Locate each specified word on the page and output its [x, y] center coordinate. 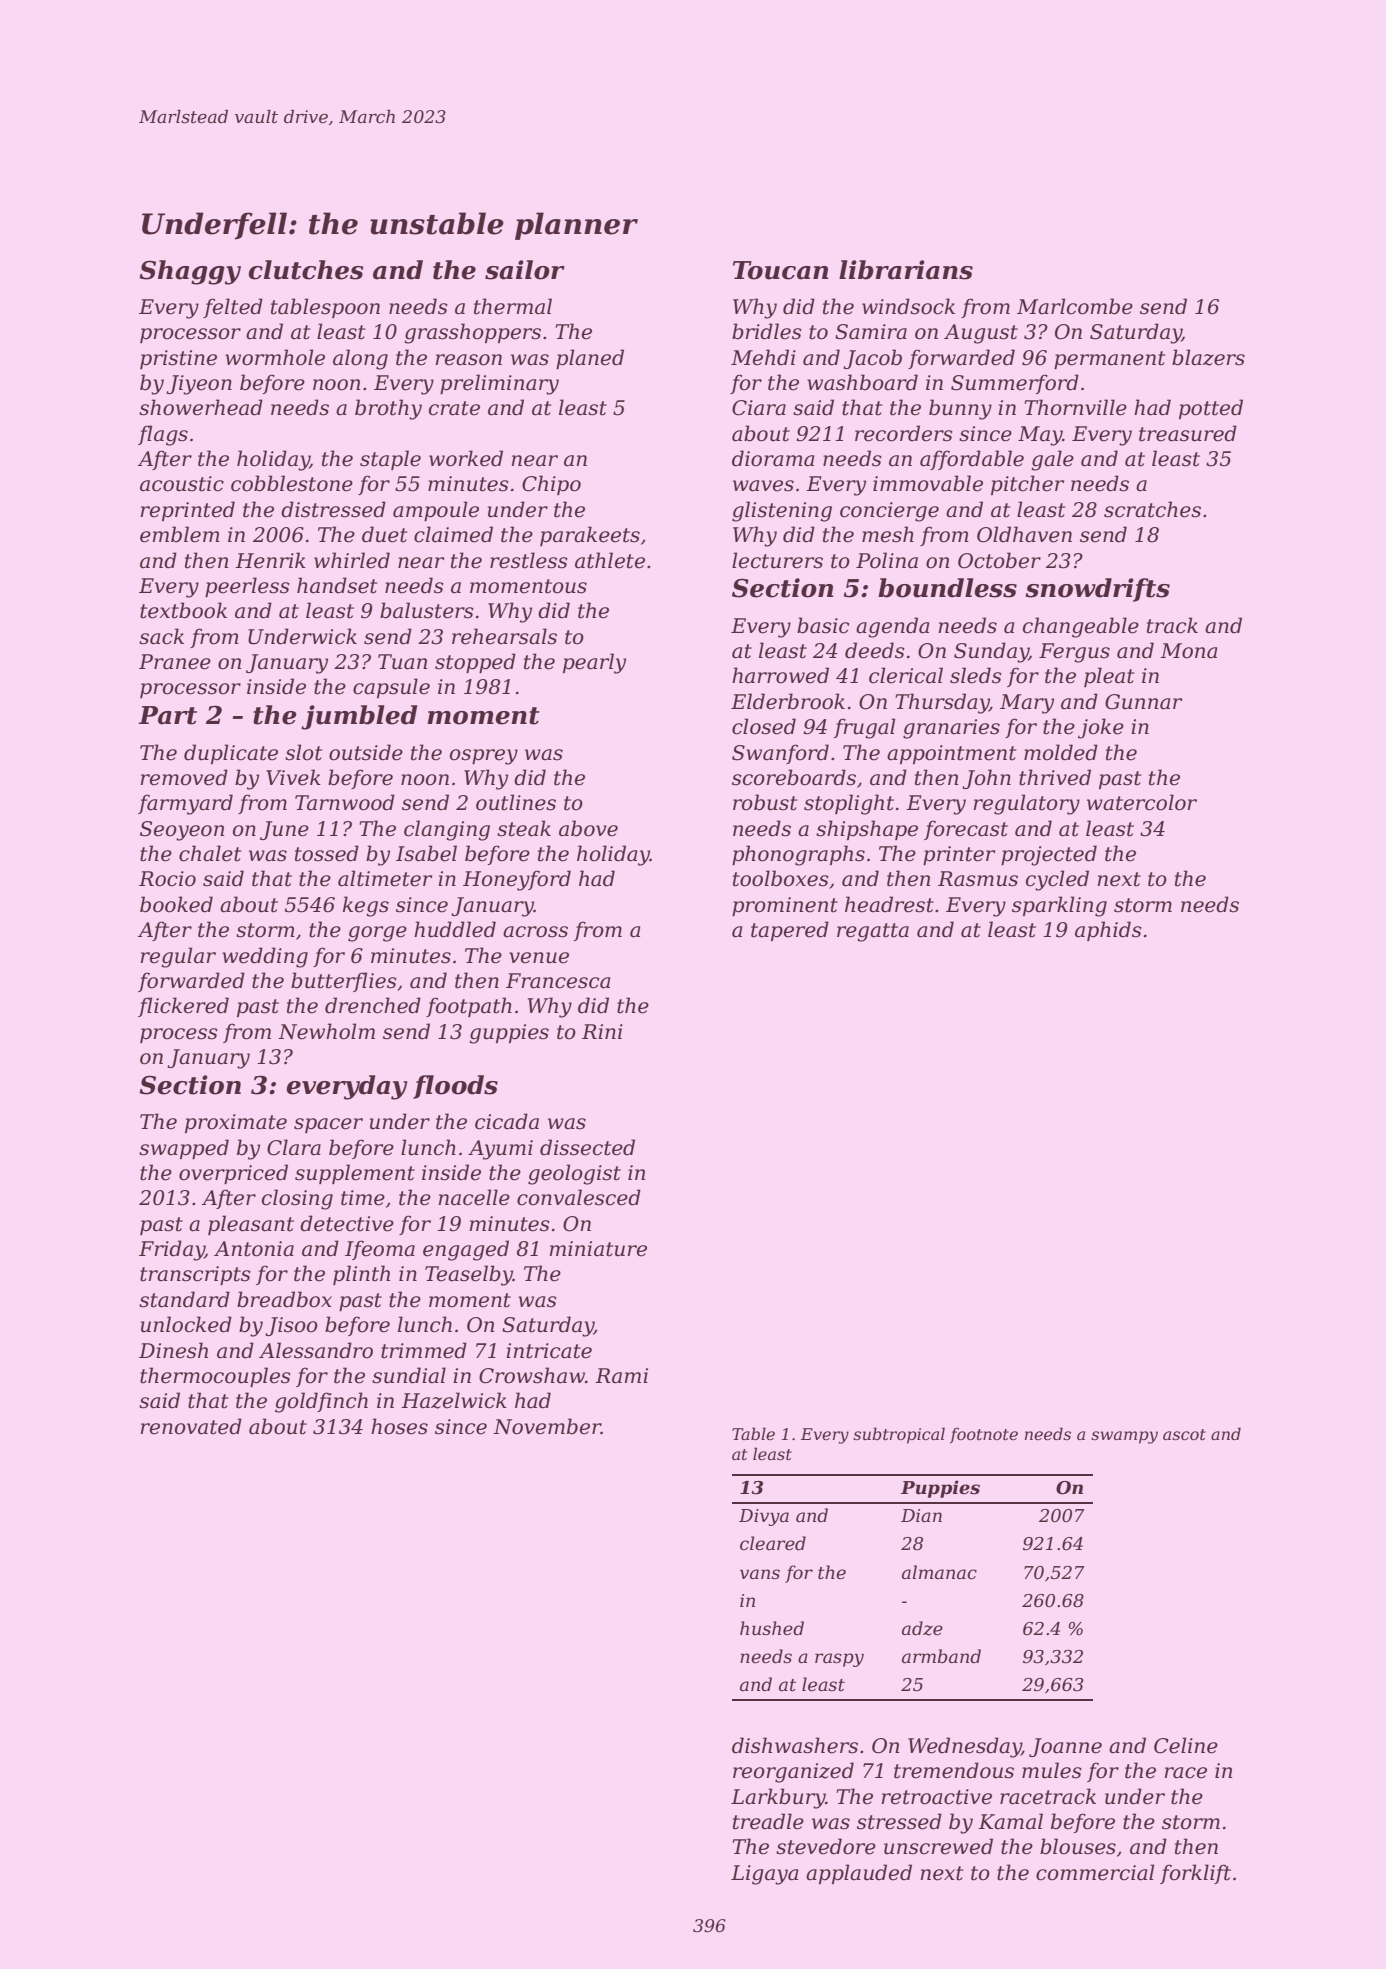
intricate [549, 1351]
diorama [773, 458]
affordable [972, 460]
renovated [191, 1426]
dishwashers [795, 1745]
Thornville [1075, 407]
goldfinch [321, 1402]
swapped [184, 1149]
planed [590, 359]
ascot [1184, 1434]
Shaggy [190, 272]
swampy [1124, 1437]
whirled [352, 560]
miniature [598, 1249]
